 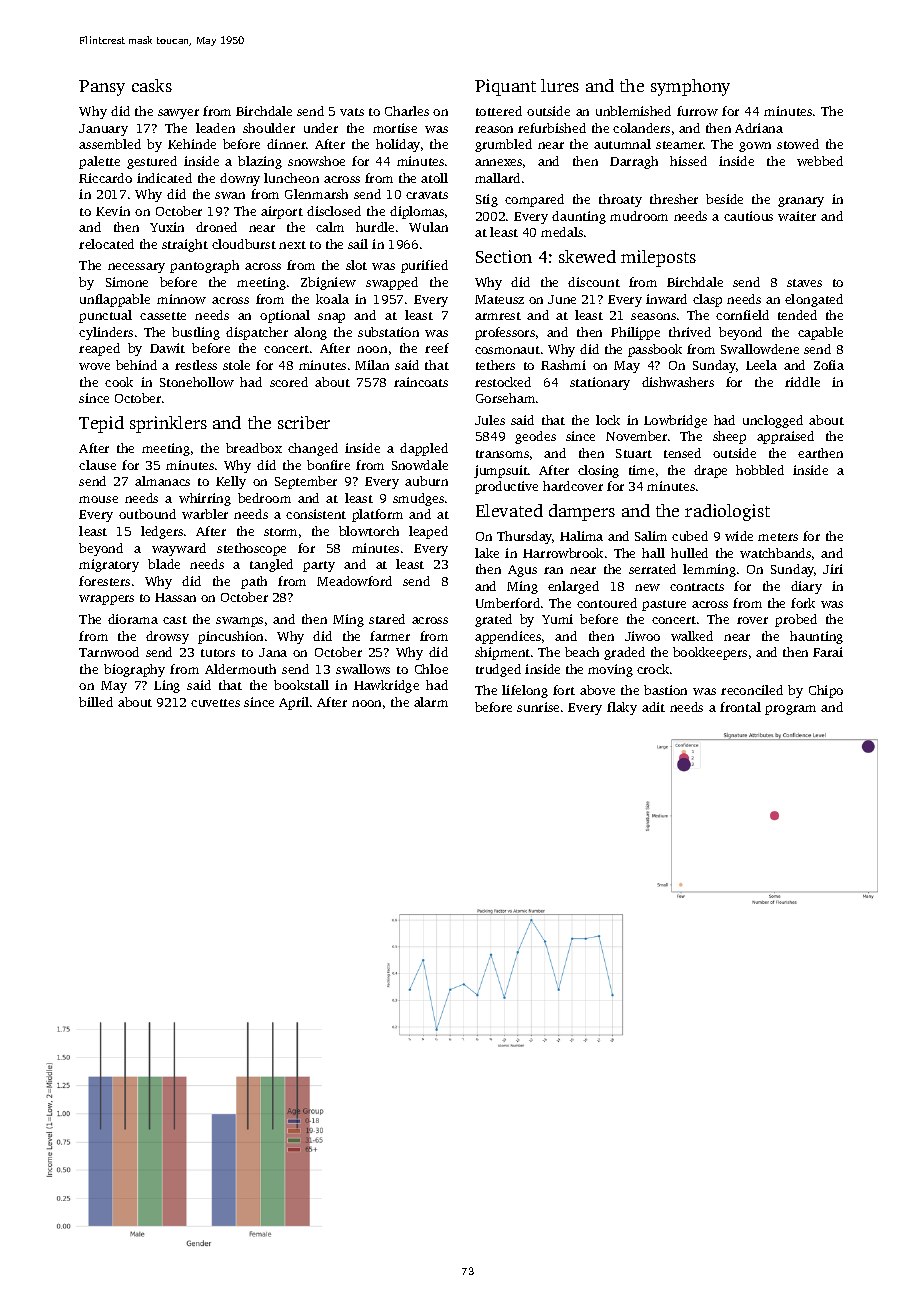 What do you see at coordinates (504, 256) in the screenshot?
I see `Section` at bounding box center [504, 256].
